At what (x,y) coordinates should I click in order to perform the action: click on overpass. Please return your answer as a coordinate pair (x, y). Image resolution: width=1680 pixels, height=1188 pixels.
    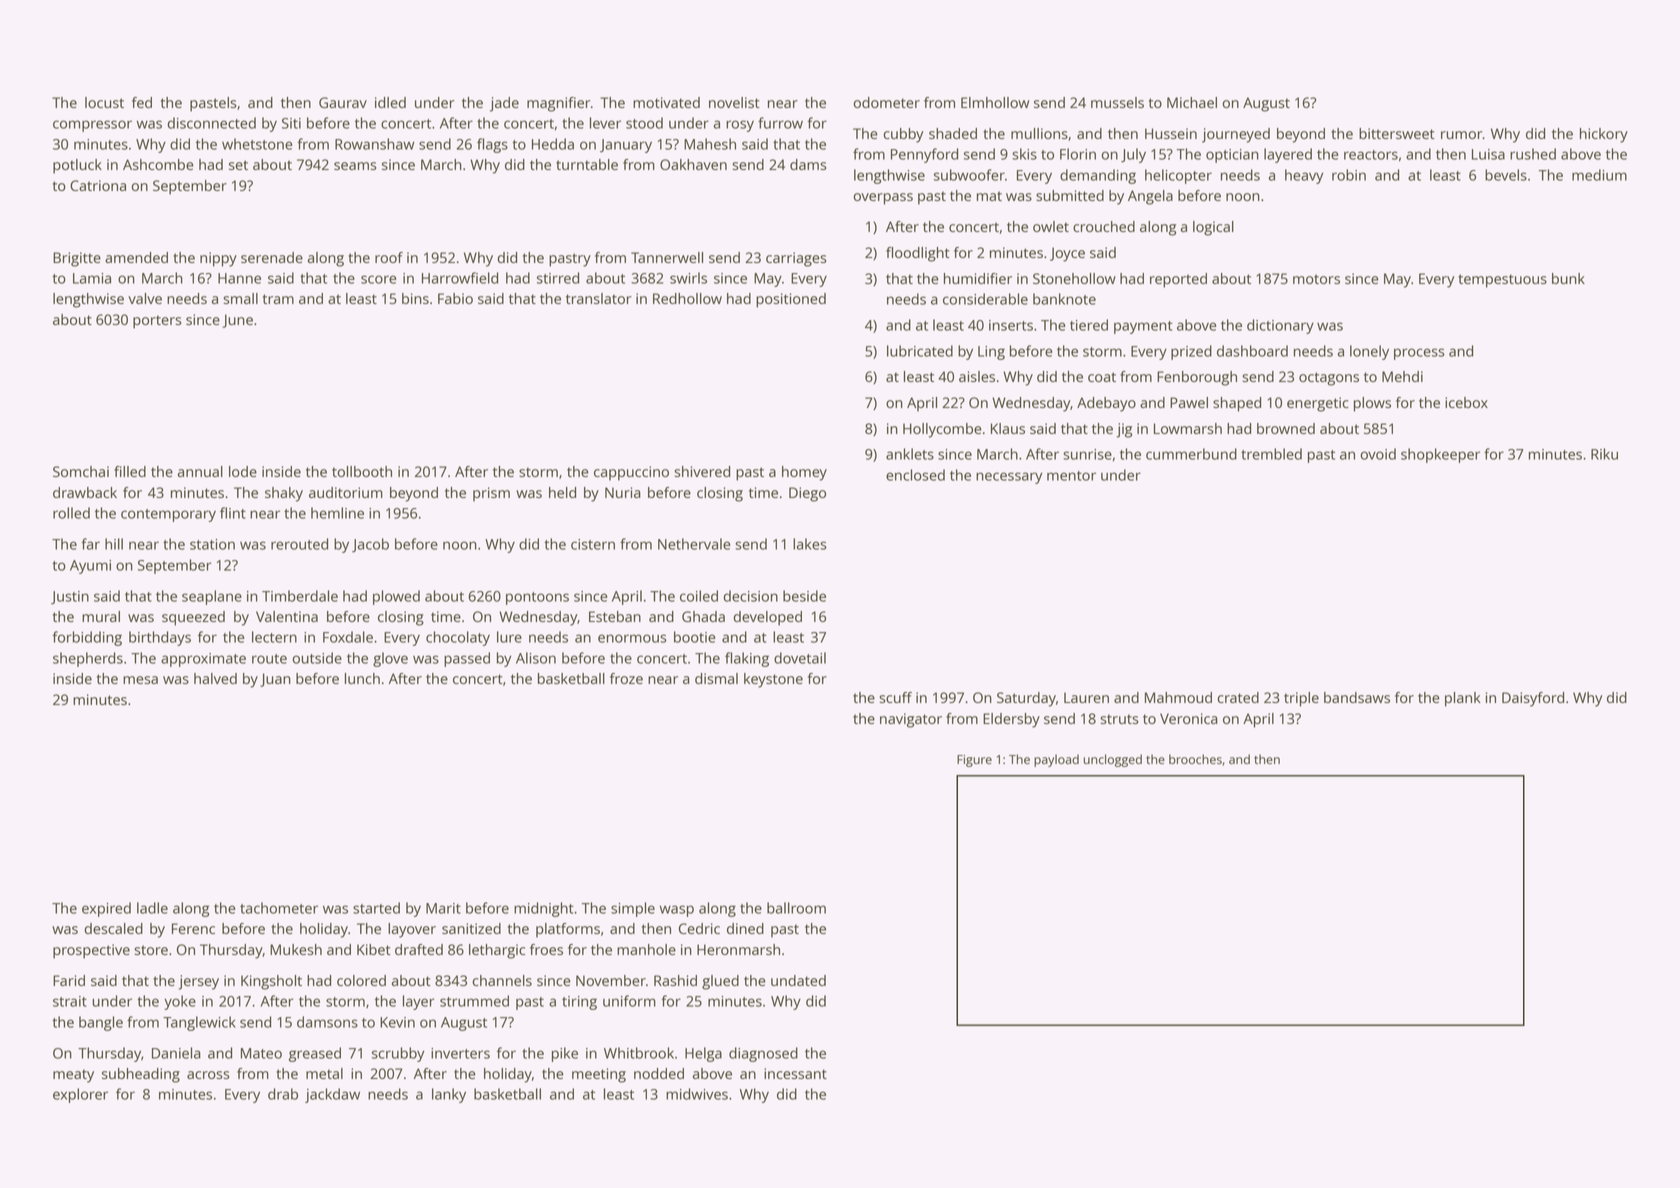
    Looking at the image, I should click on (883, 199).
